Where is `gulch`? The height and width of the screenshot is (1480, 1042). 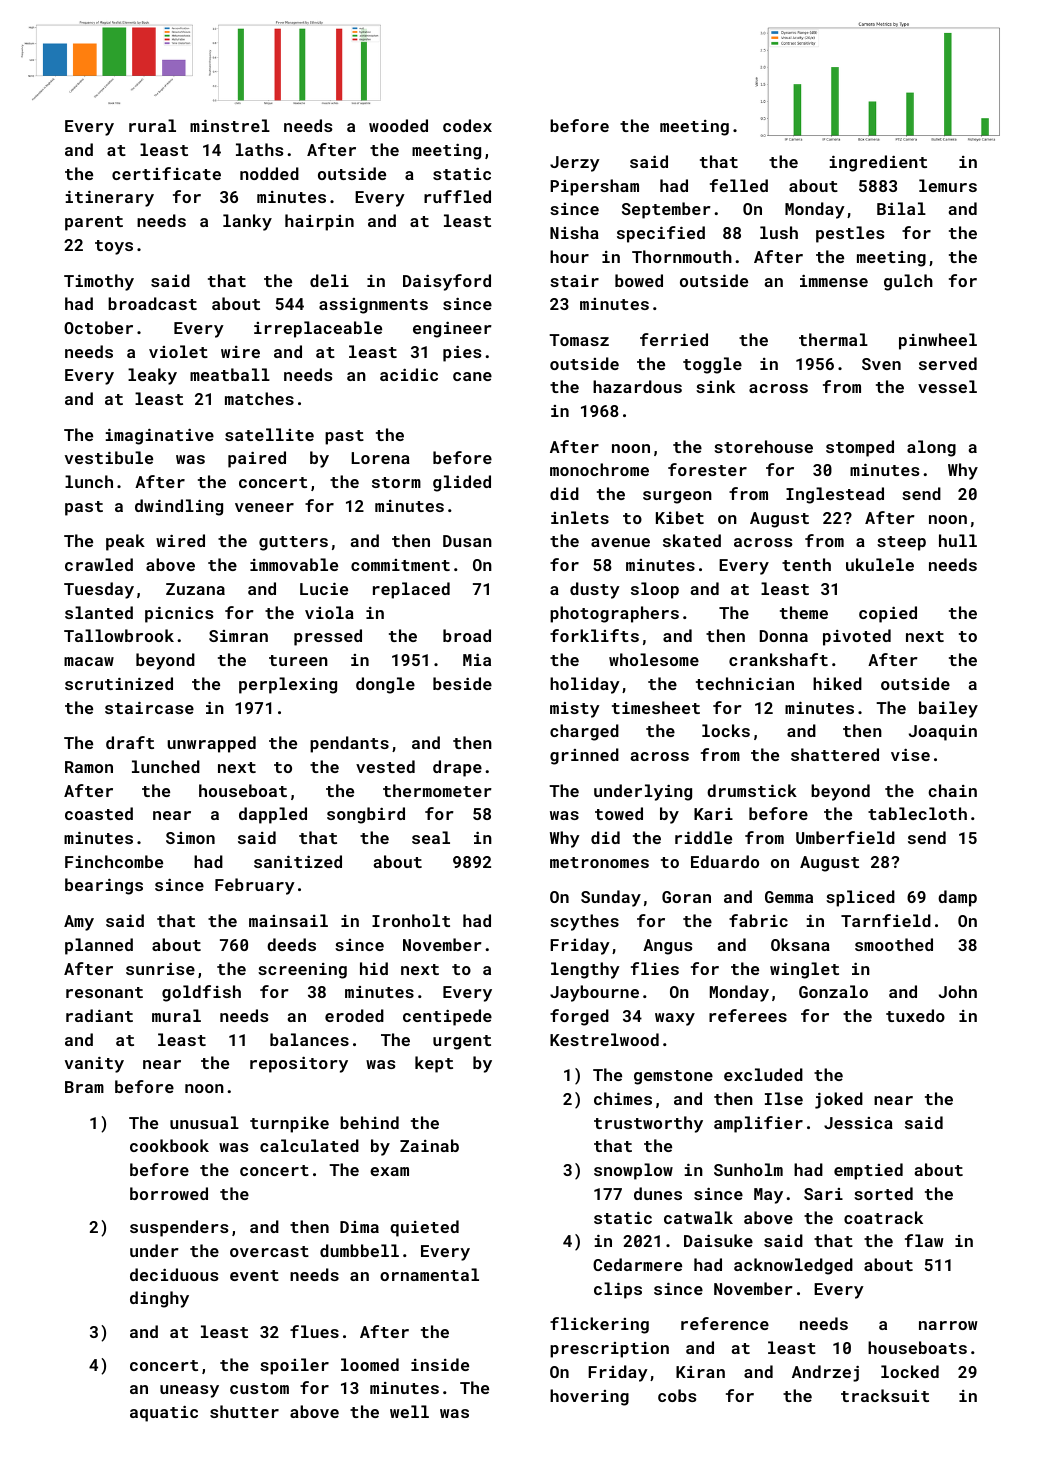 gulch is located at coordinates (908, 282).
